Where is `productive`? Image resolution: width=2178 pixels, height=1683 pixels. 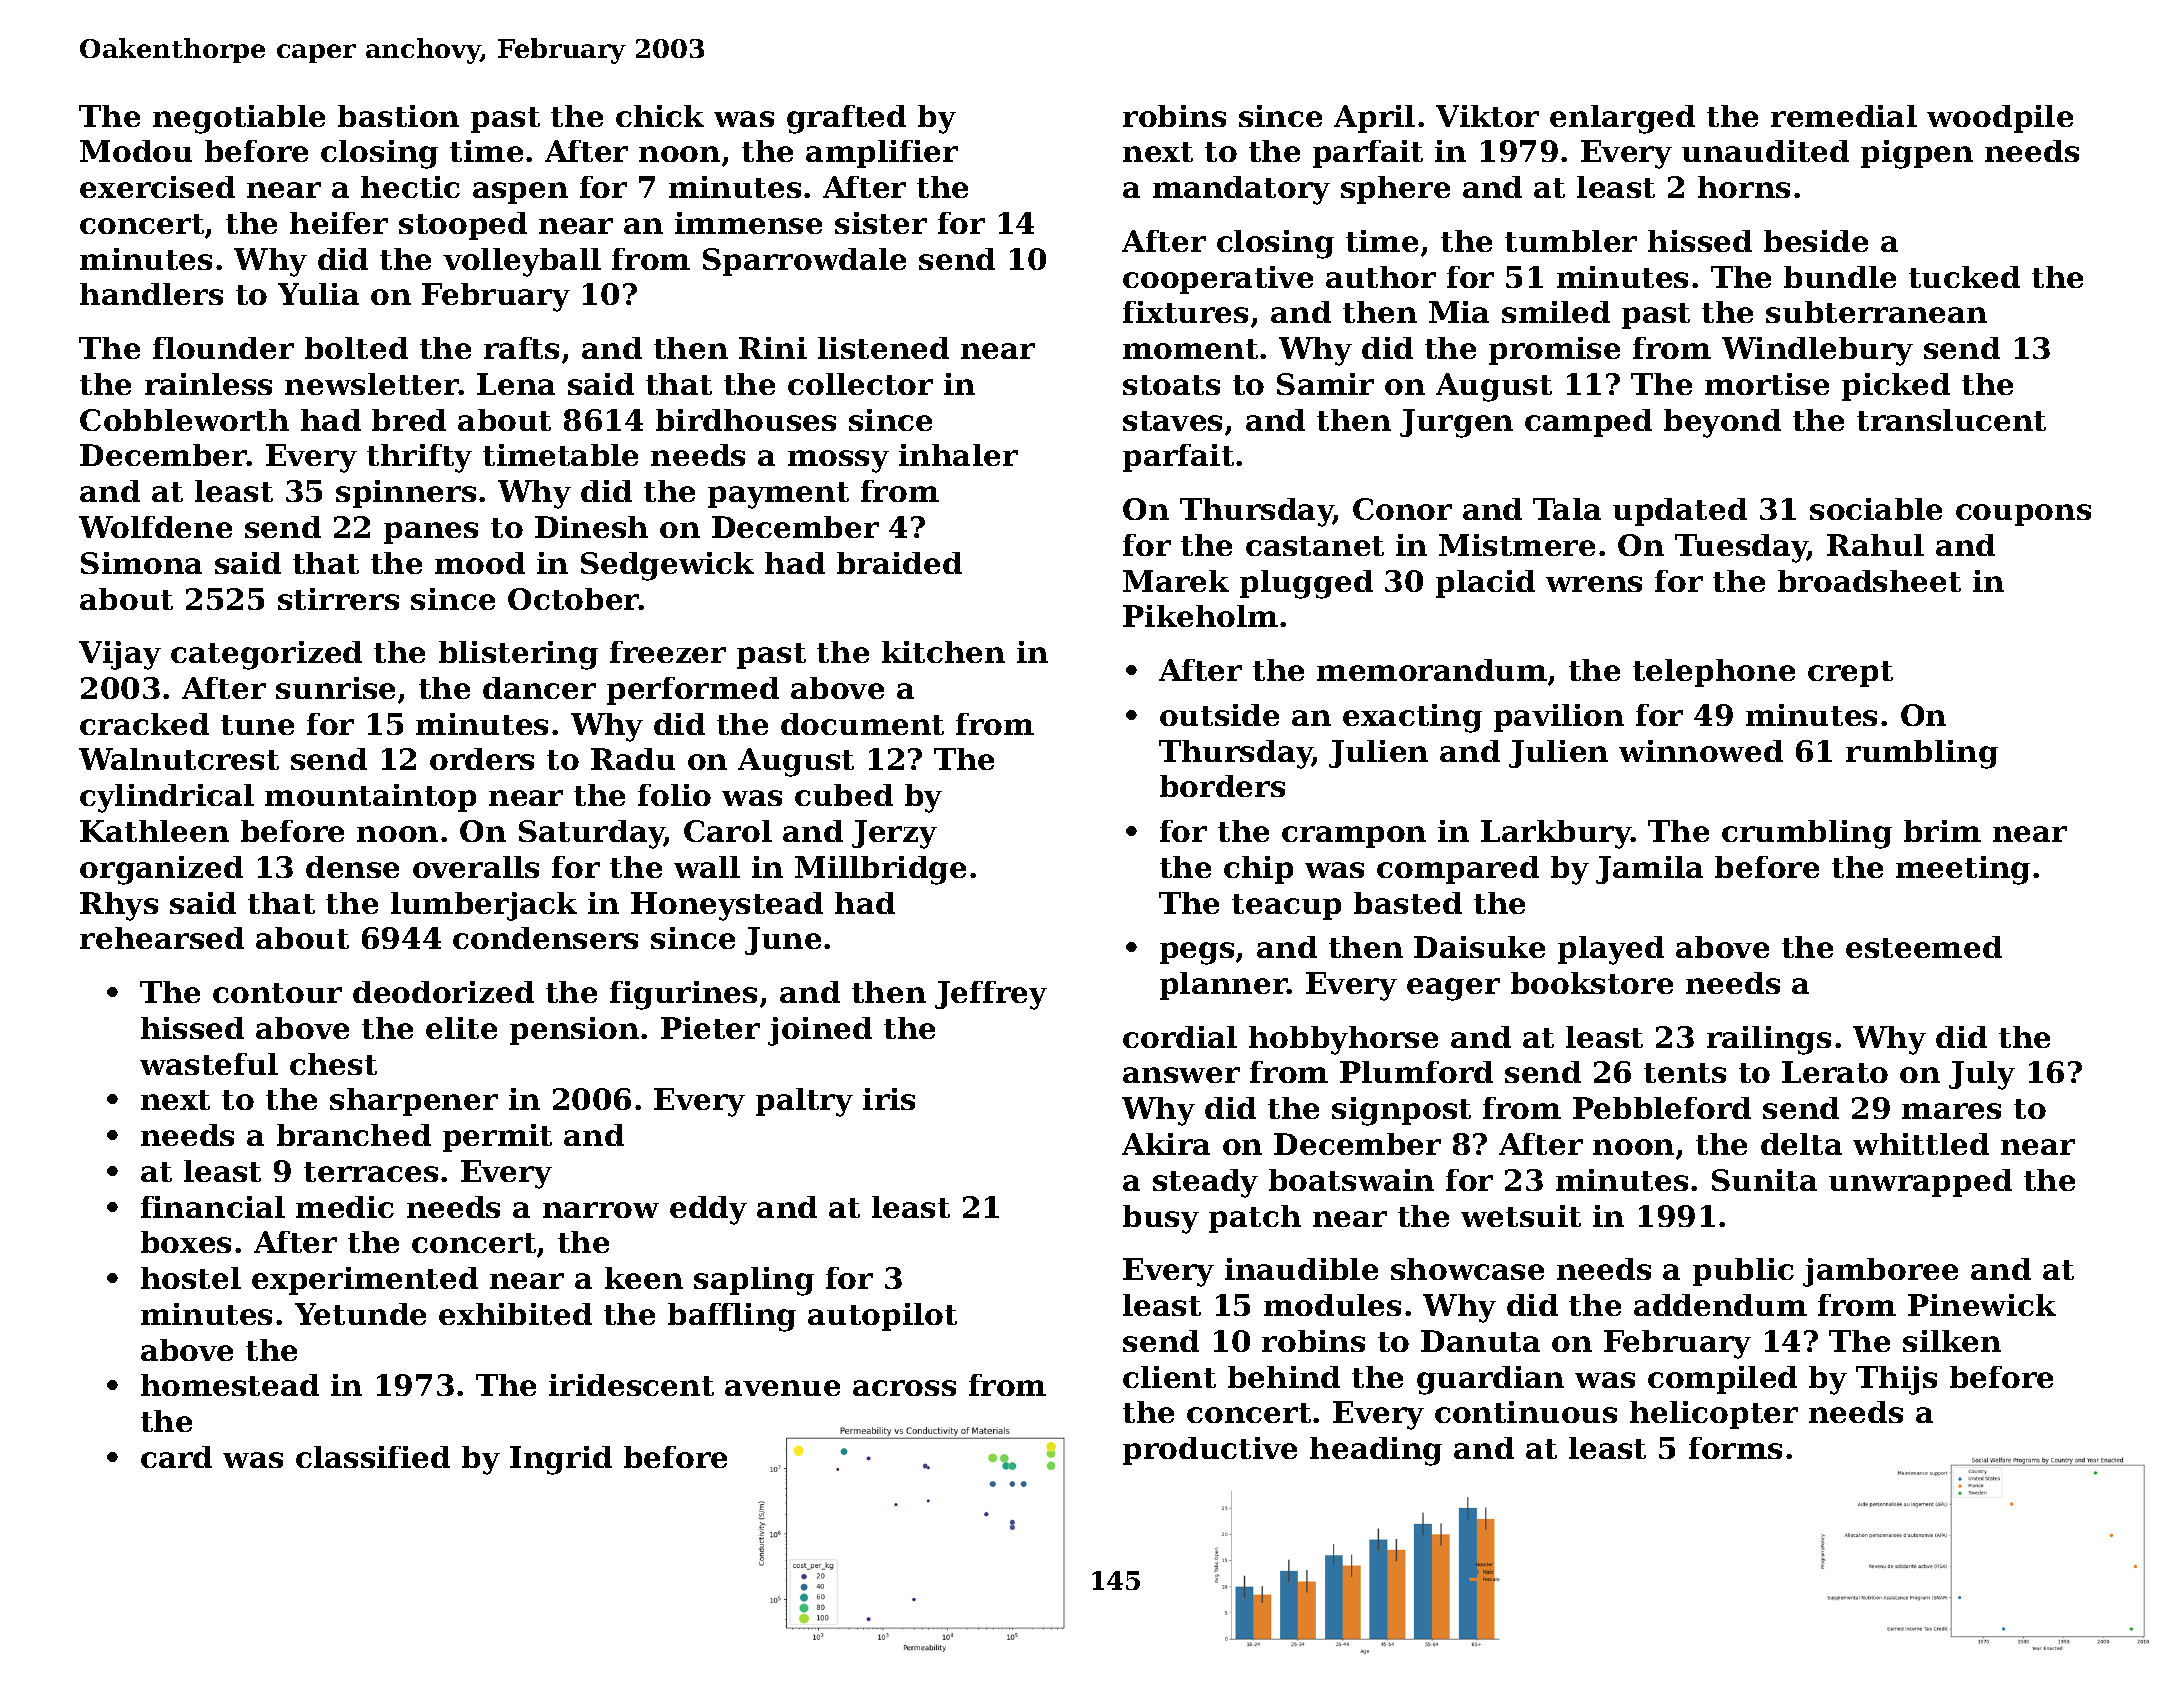 productive is located at coordinates (1210, 1451).
